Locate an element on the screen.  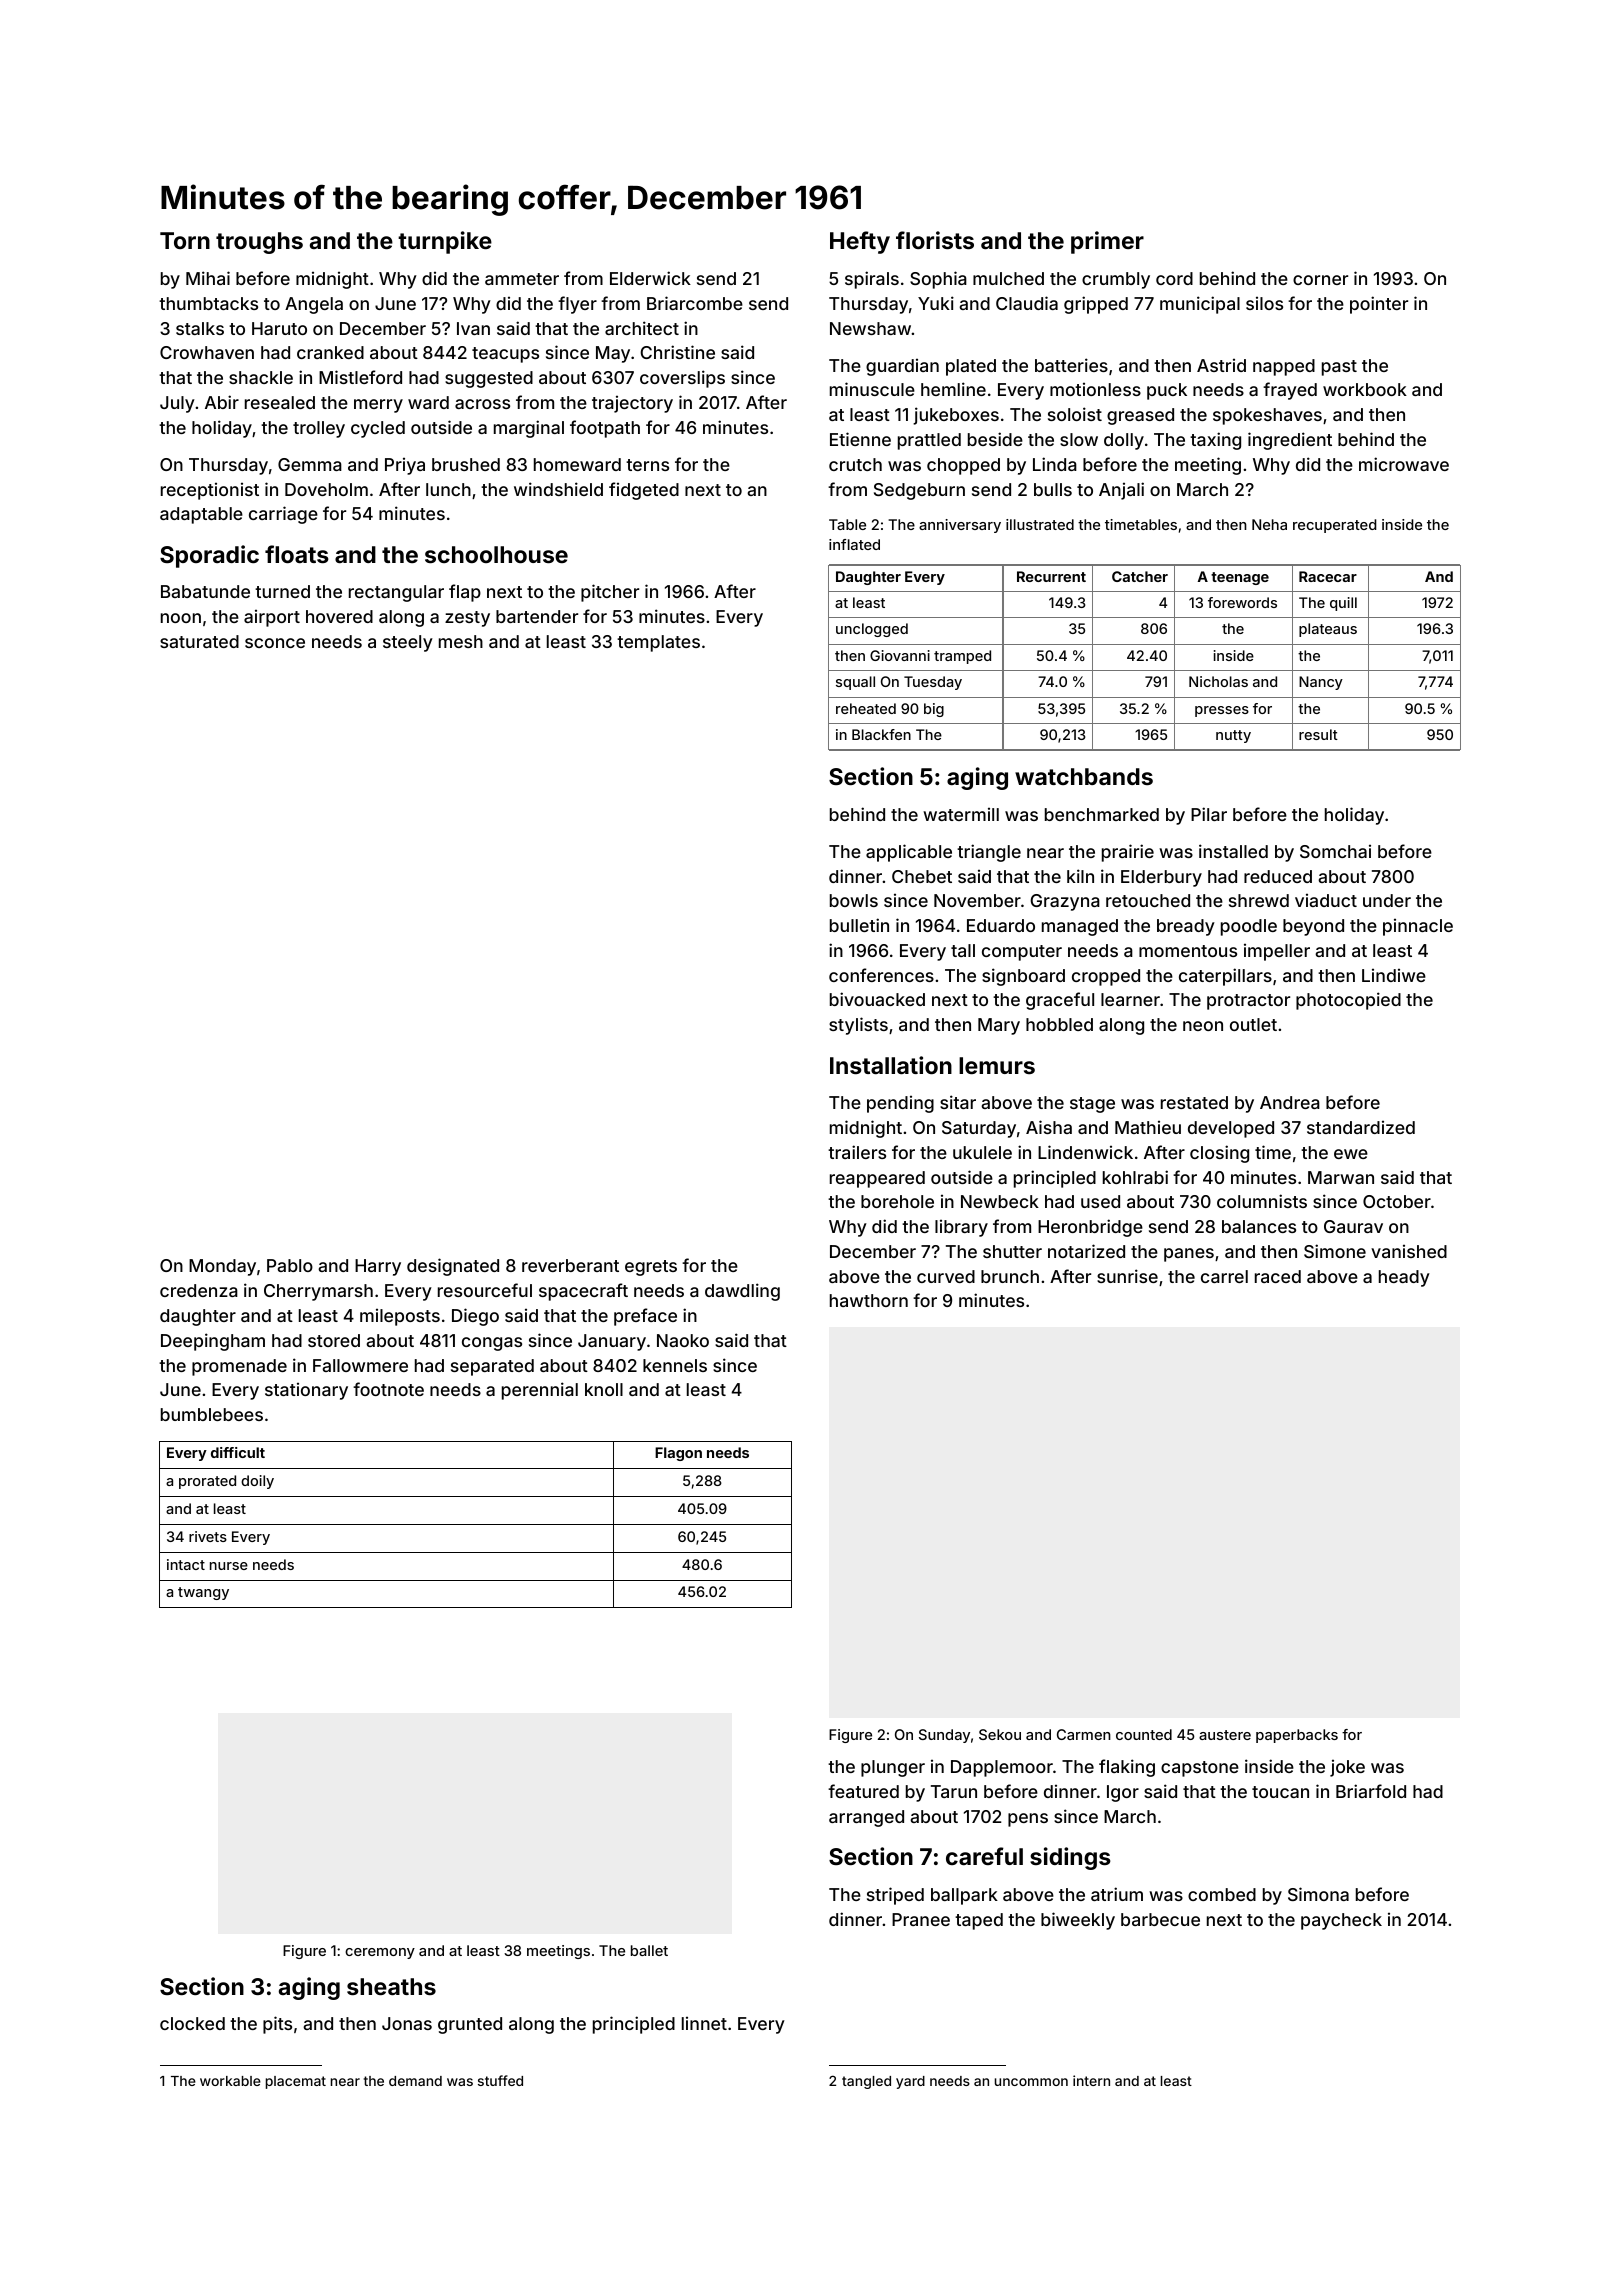
bowls is located at coordinates (854, 900).
